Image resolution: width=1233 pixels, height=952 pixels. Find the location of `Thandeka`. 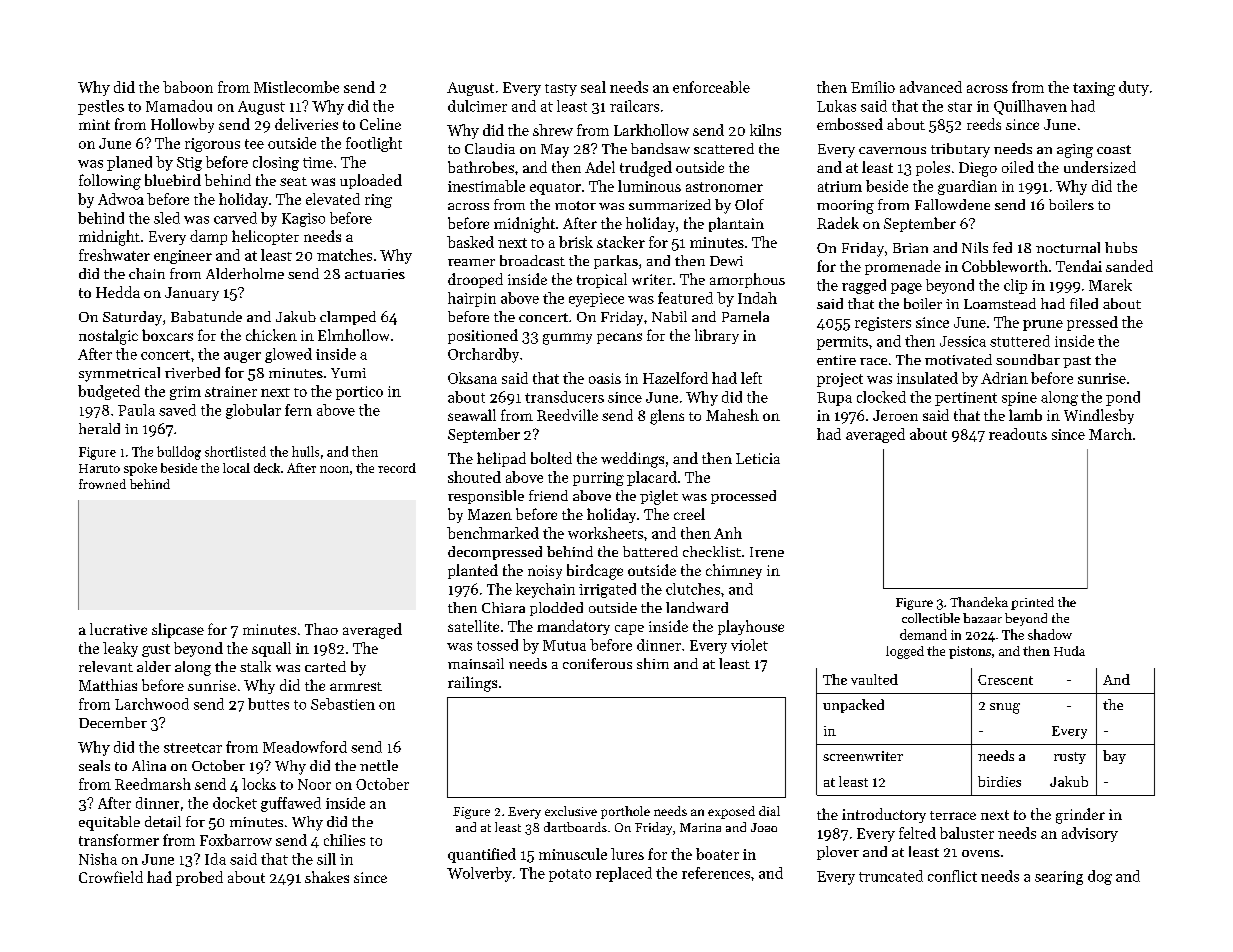

Thandeka is located at coordinates (979, 602).
